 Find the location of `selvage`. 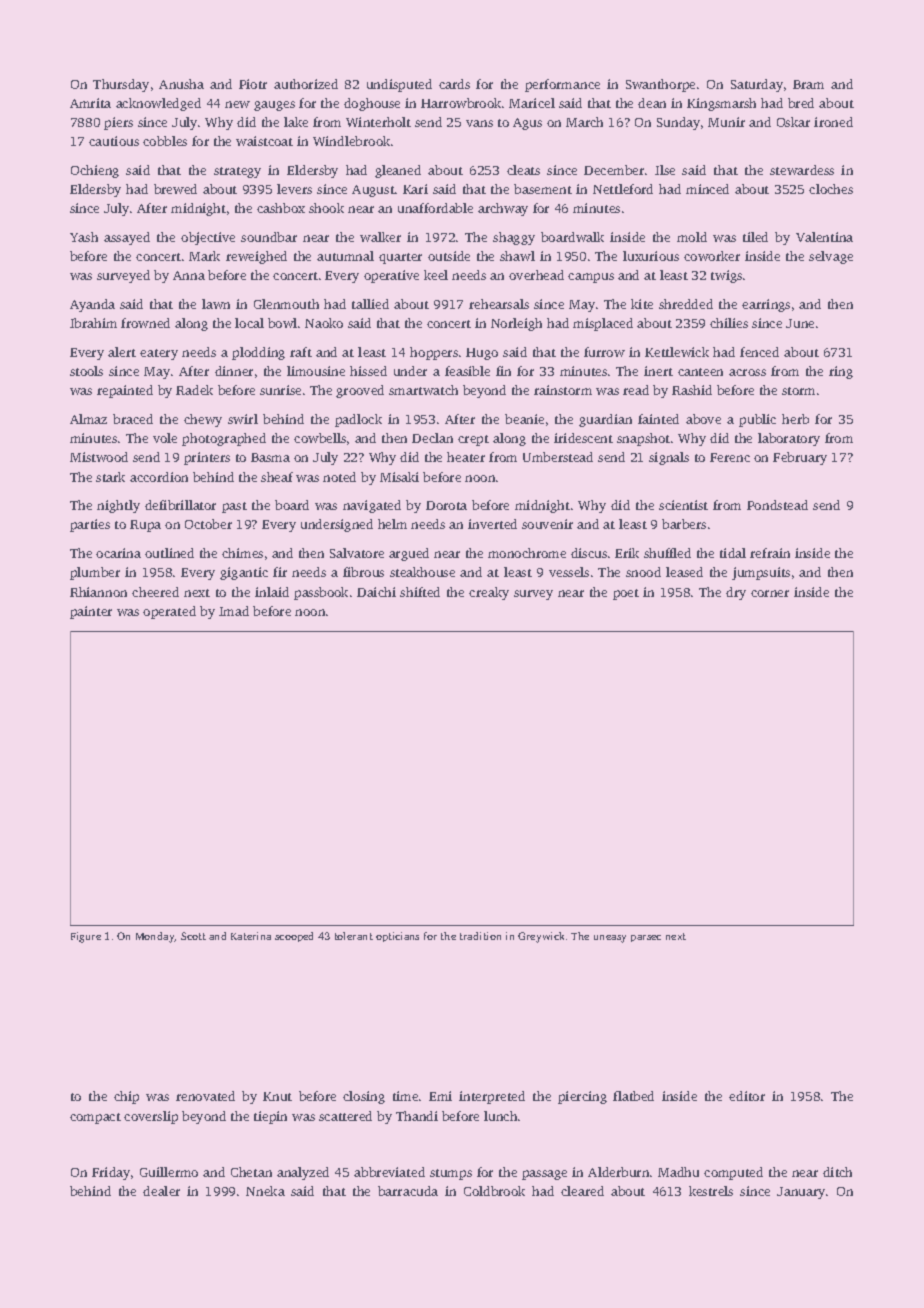

selvage is located at coordinates (831, 257).
